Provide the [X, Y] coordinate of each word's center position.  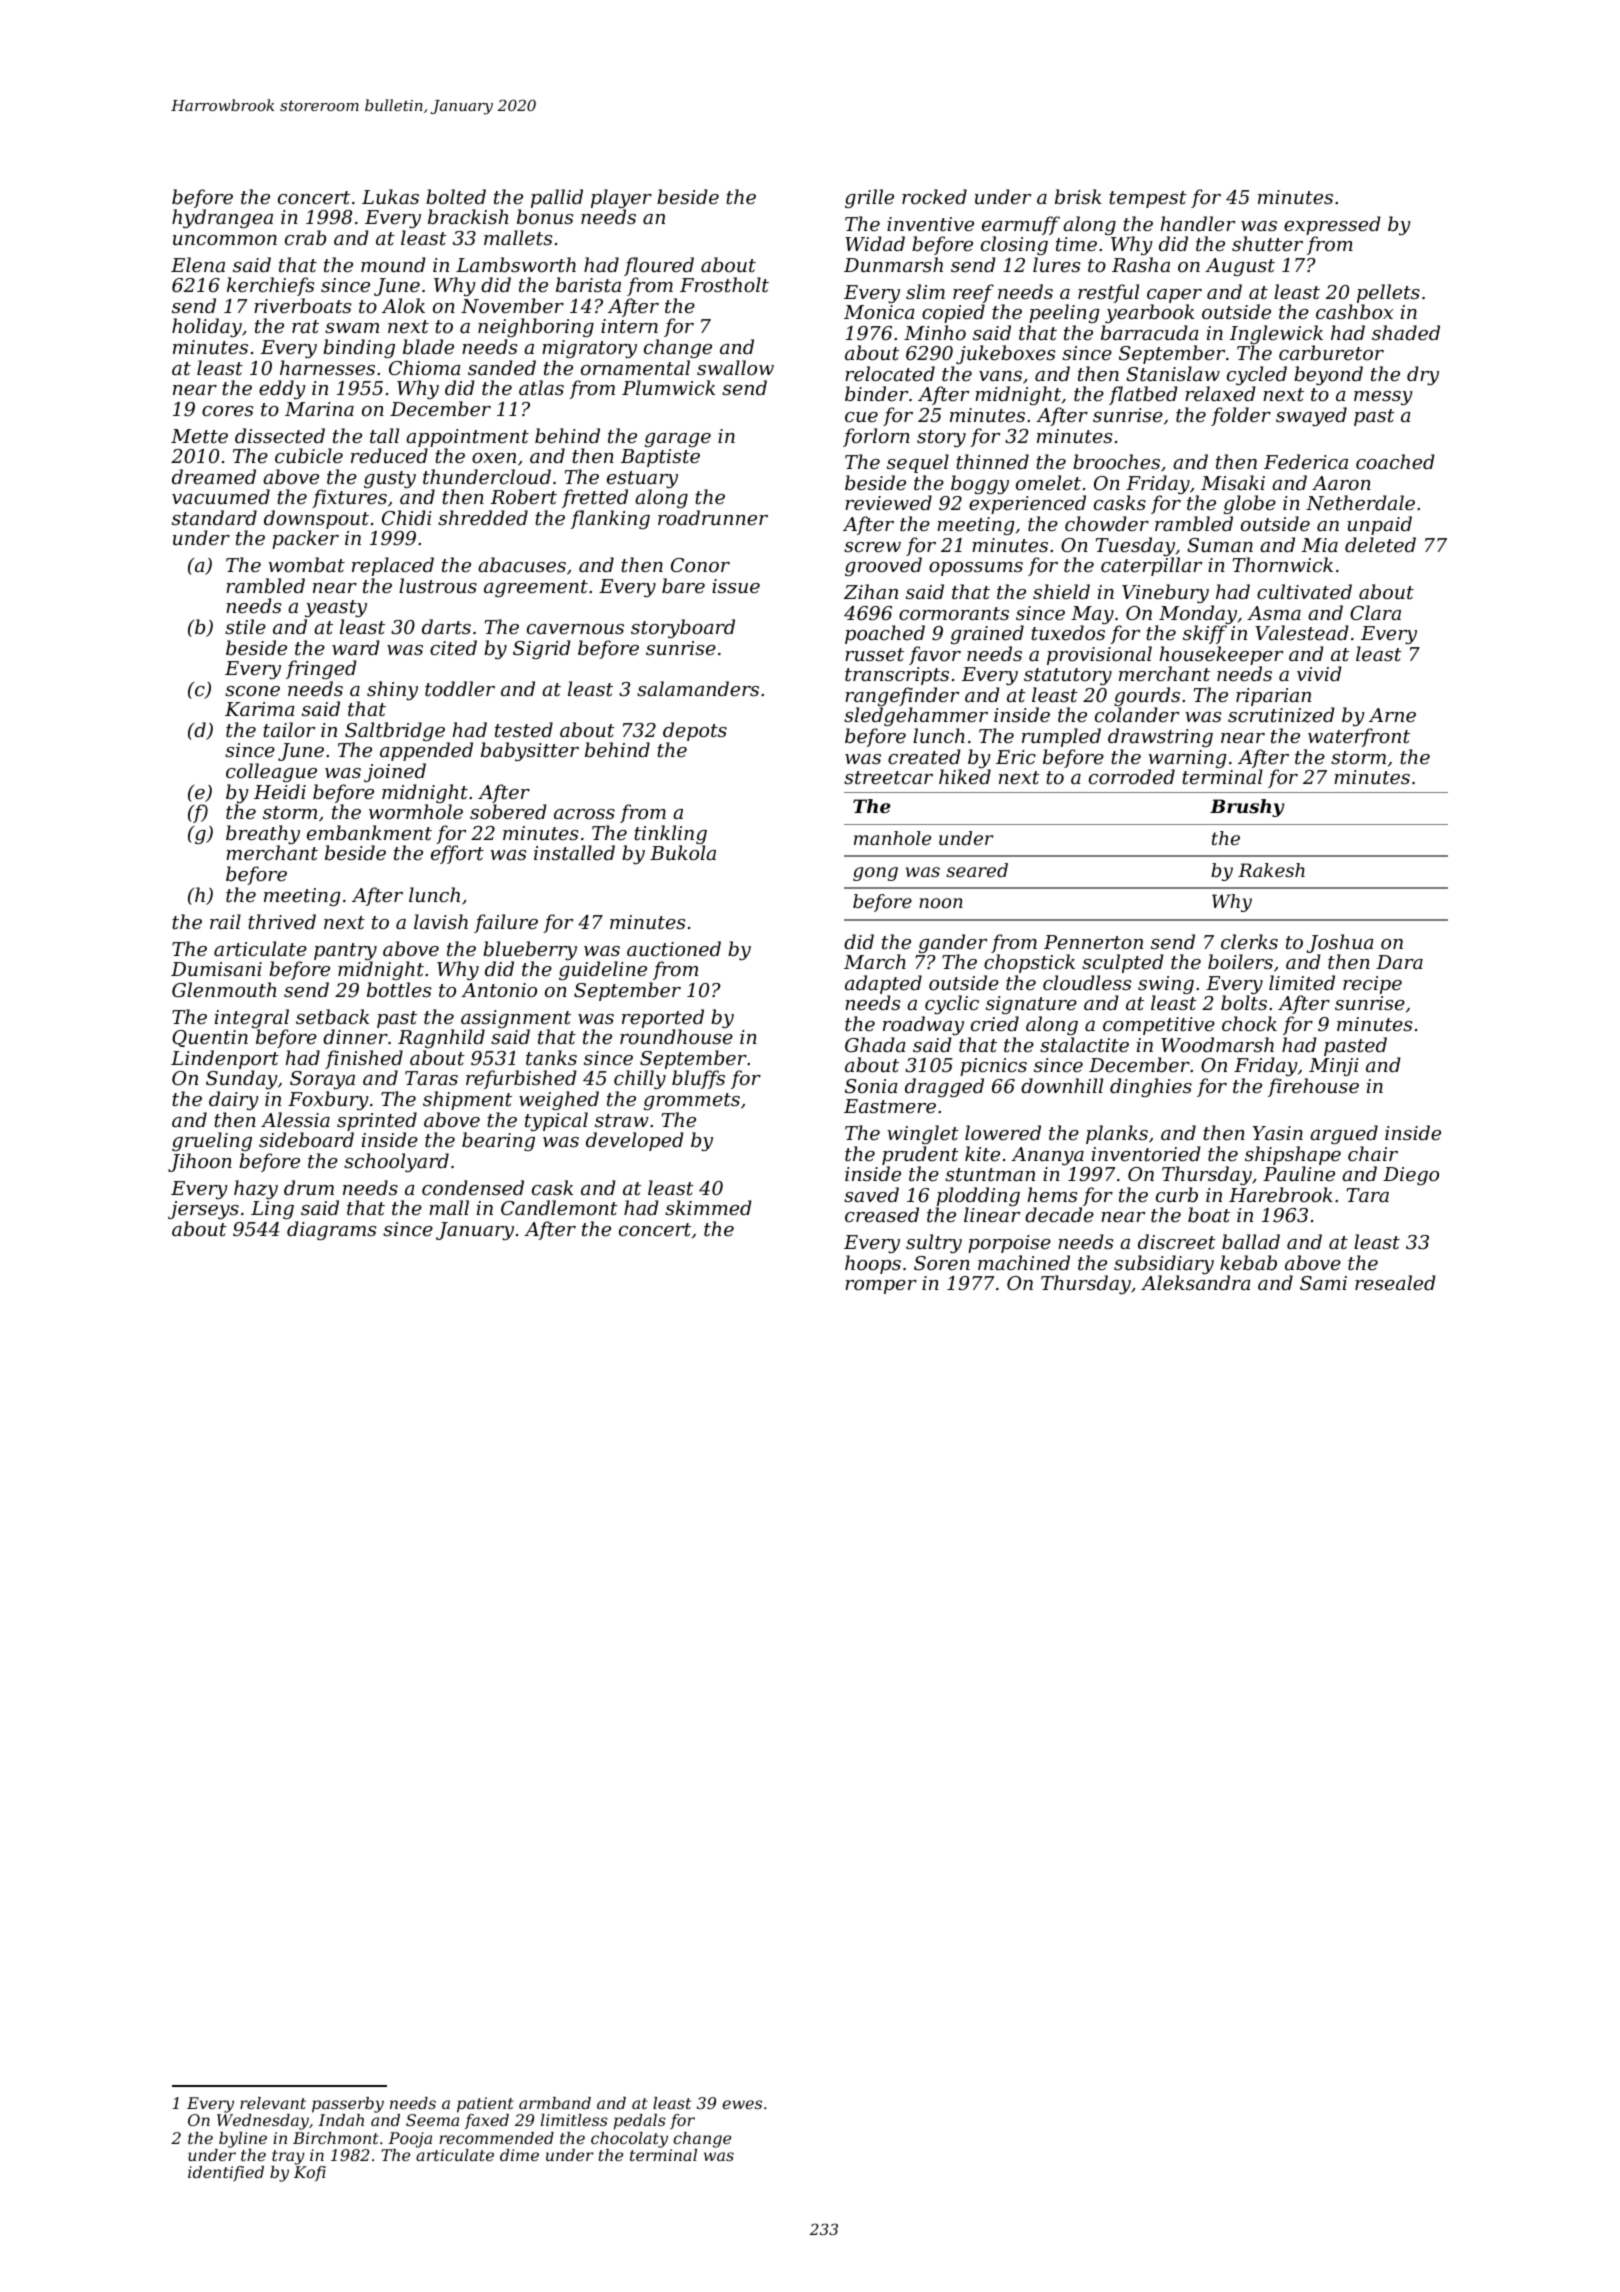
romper [881, 1287]
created [924, 756]
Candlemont [559, 1207]
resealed [1395, 1282]
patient [485, 2105]
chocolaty [629, 2140]
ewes [742, 2104]
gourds [1147, 697]
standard [214, 517]
